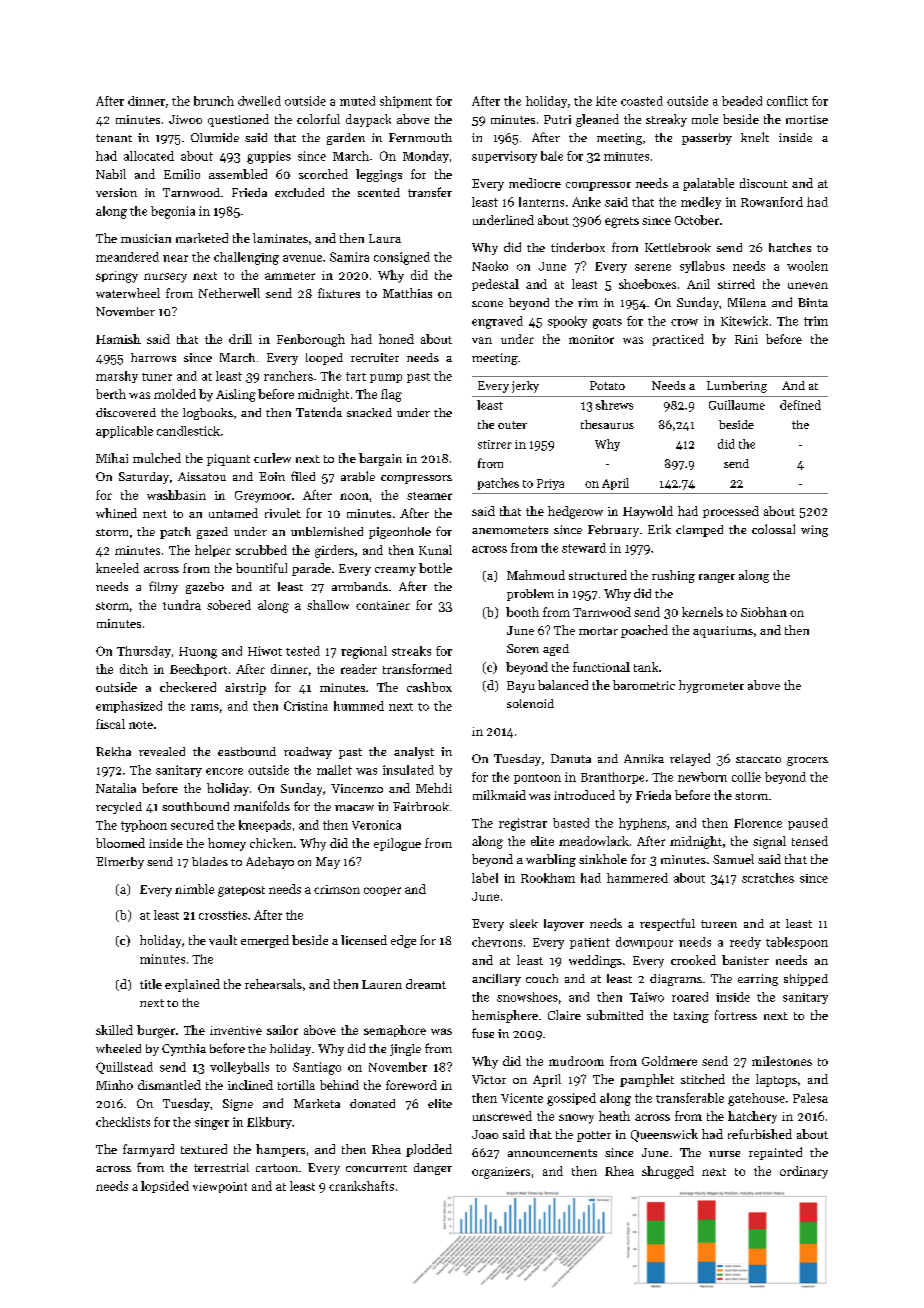  I want to click on Putri, so click(557, 119).
